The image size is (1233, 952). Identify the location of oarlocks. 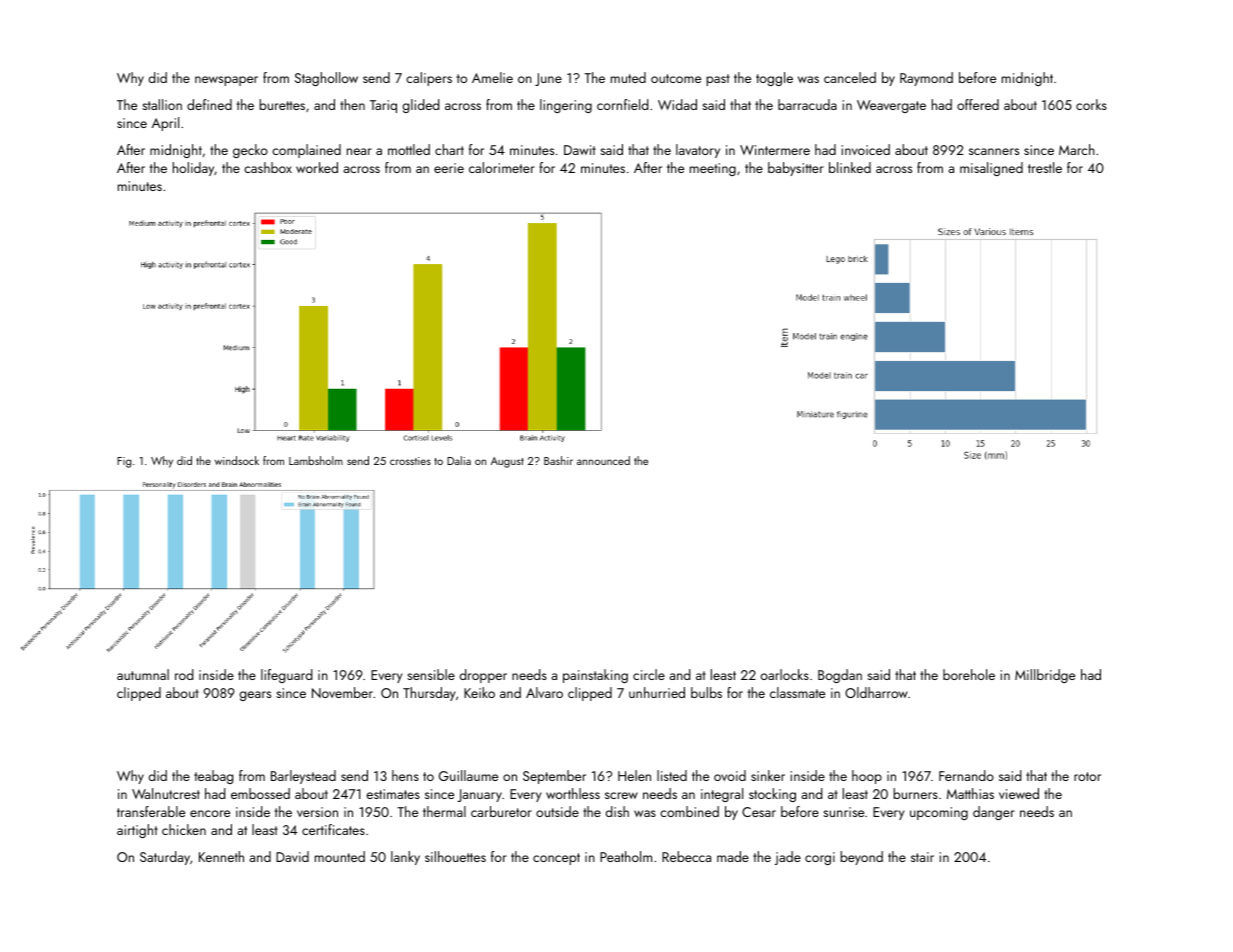
(785, 674).
